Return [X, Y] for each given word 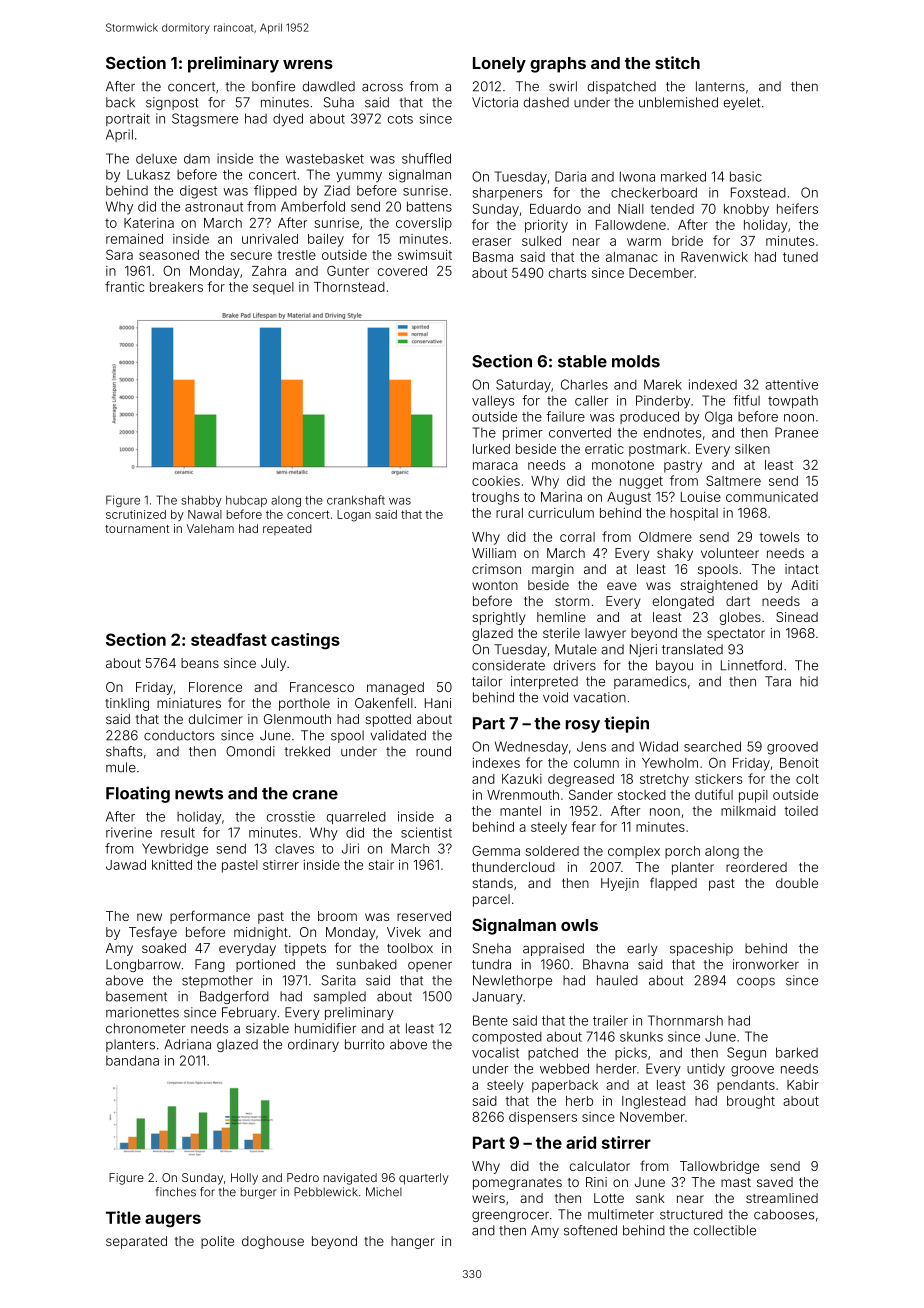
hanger [413, 1242]
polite [217, 1242]
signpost [172, 103]
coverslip [424, 224]
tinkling [127, 704]
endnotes [672, 432]
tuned [800, 257]
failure [565, 416]
